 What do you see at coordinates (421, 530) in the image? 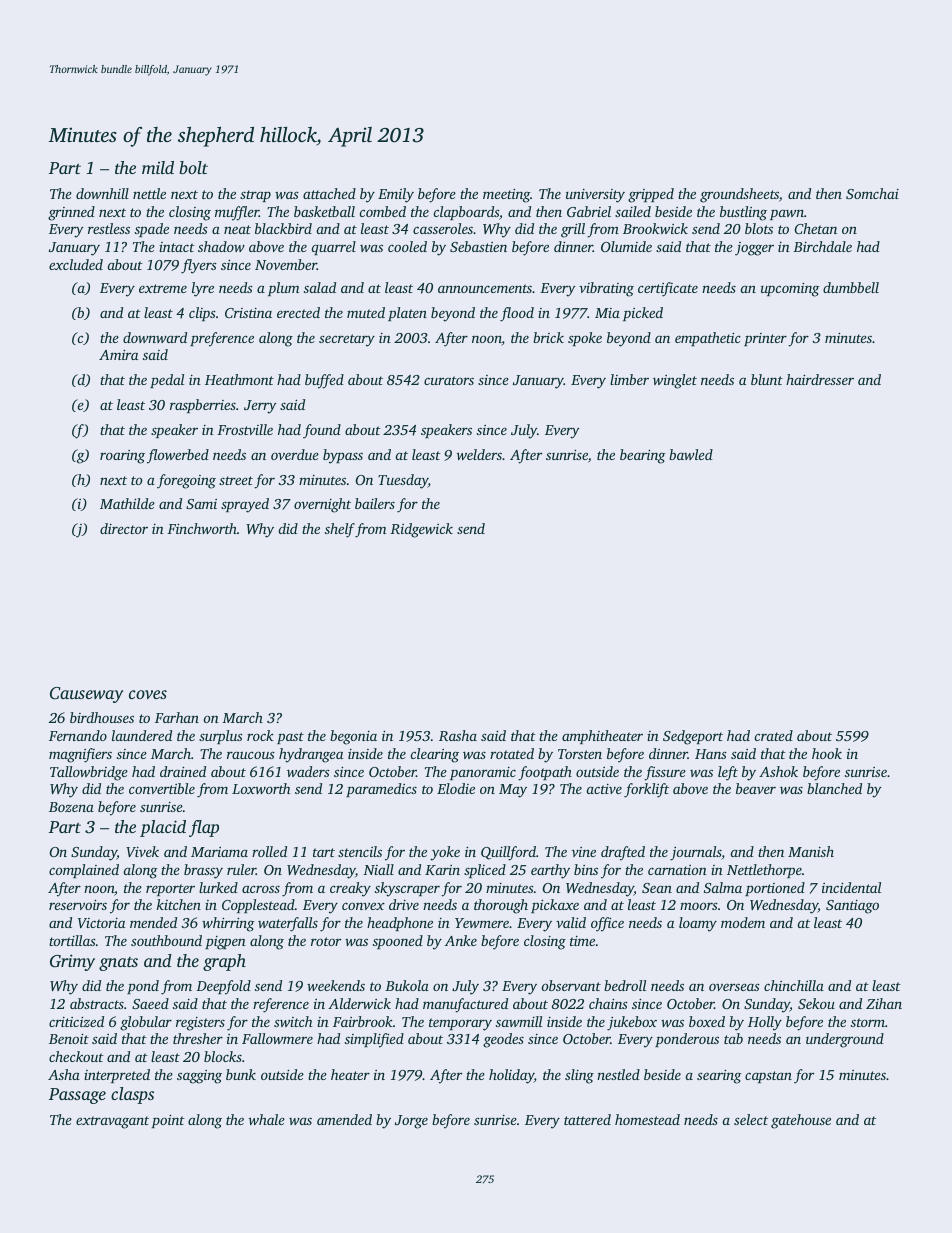
I see `Ridgewick` at bounding box center [421, 530].
